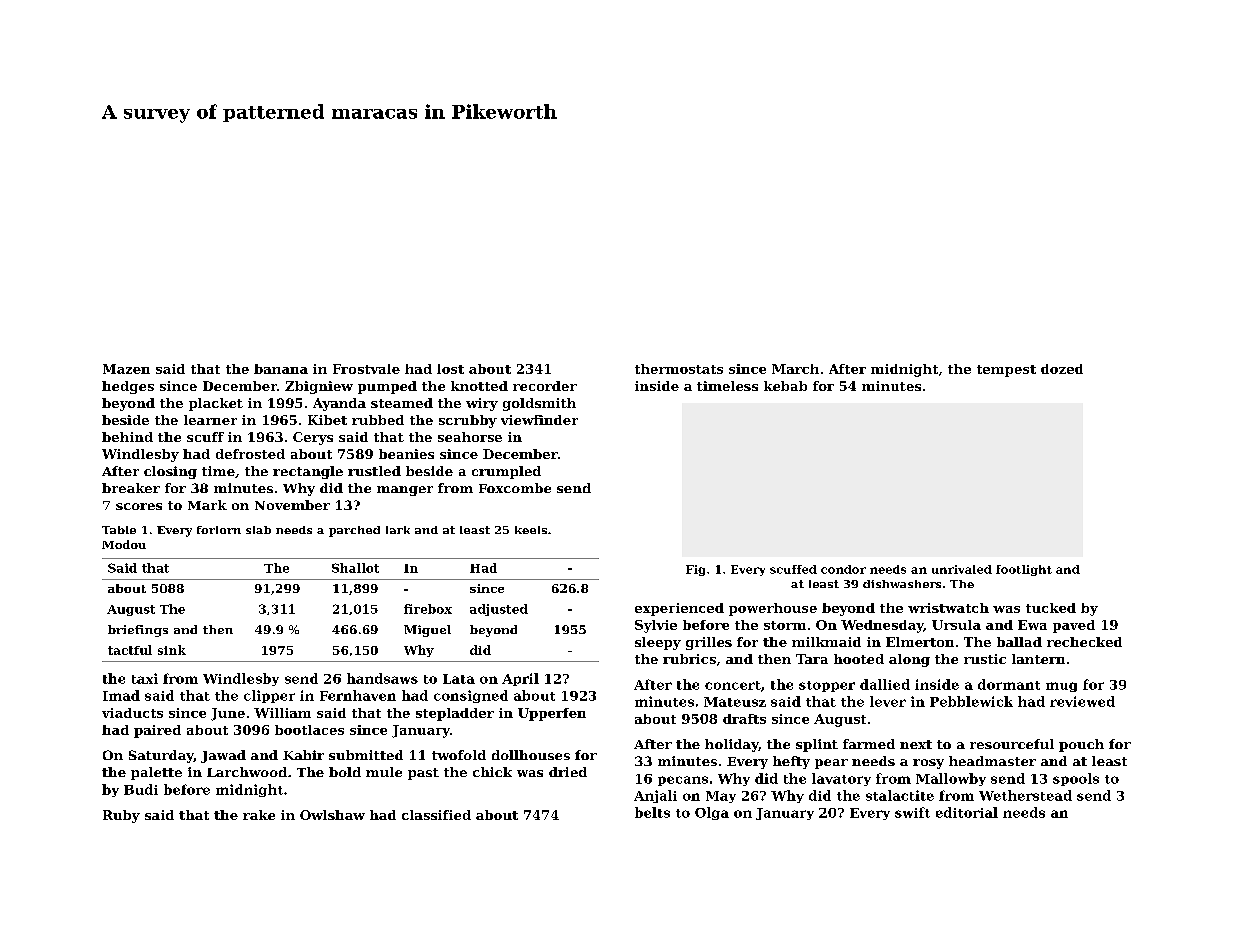 This screenshot has width=1233, height=952. Describe the element at coordinates (795, 369) in the screenshot. I see `March` at that location.
